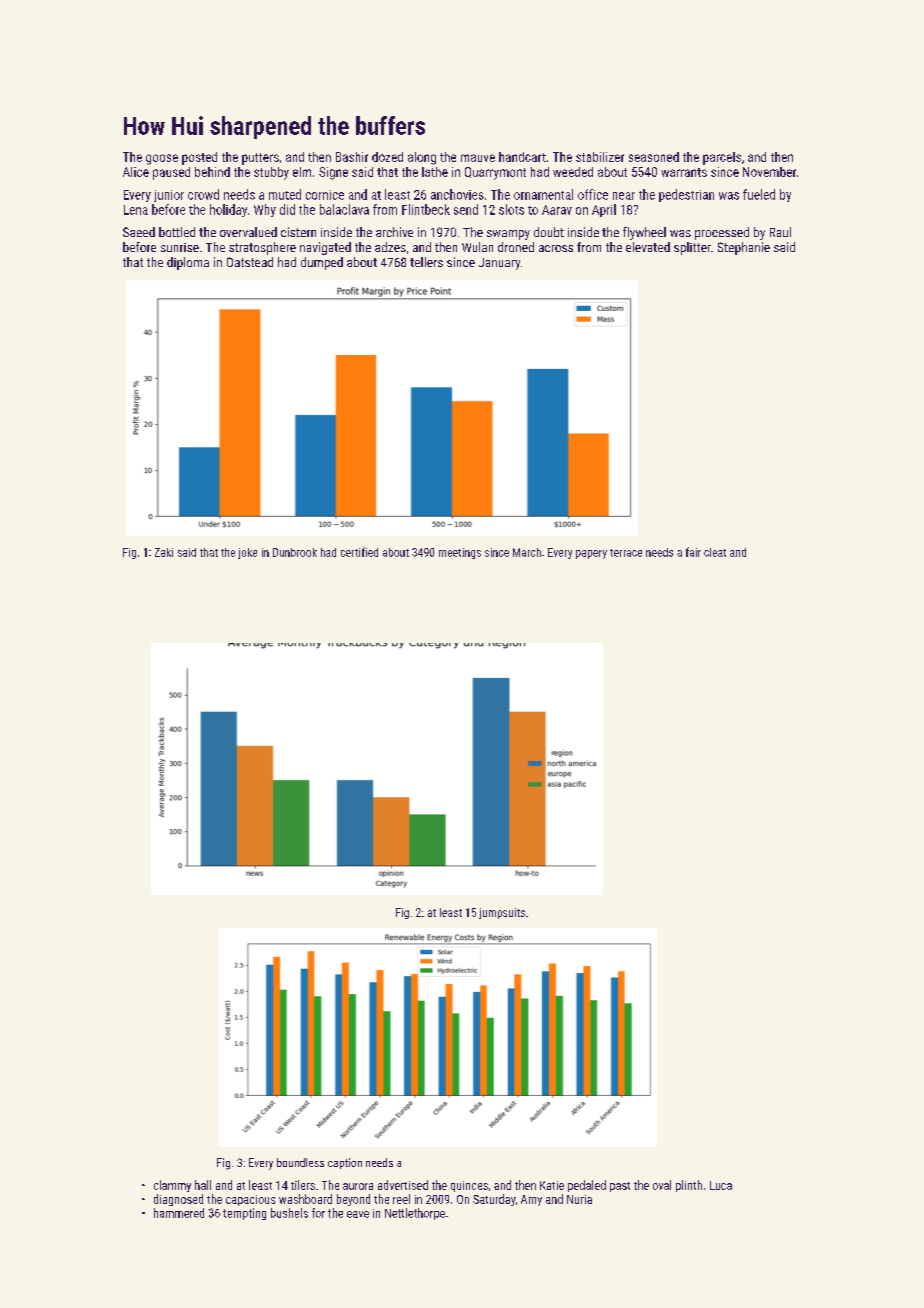 The height and width of the screenshot is (1308, 924). Describe the element at coordinates (552, 1185) in the screenshot. I see `Katie` at that location.
